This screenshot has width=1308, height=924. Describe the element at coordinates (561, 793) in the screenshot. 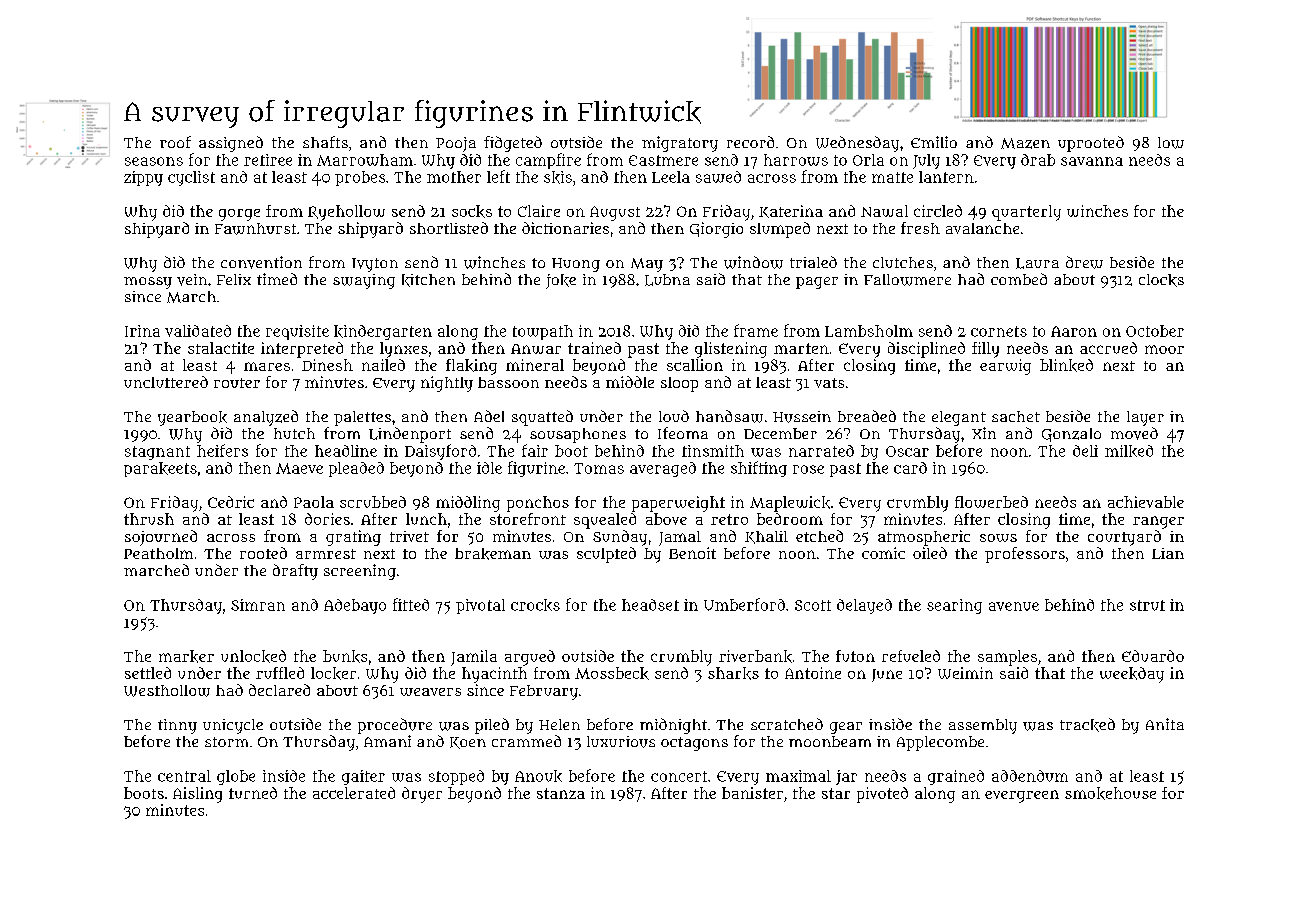

I see `stanza` at that location.
